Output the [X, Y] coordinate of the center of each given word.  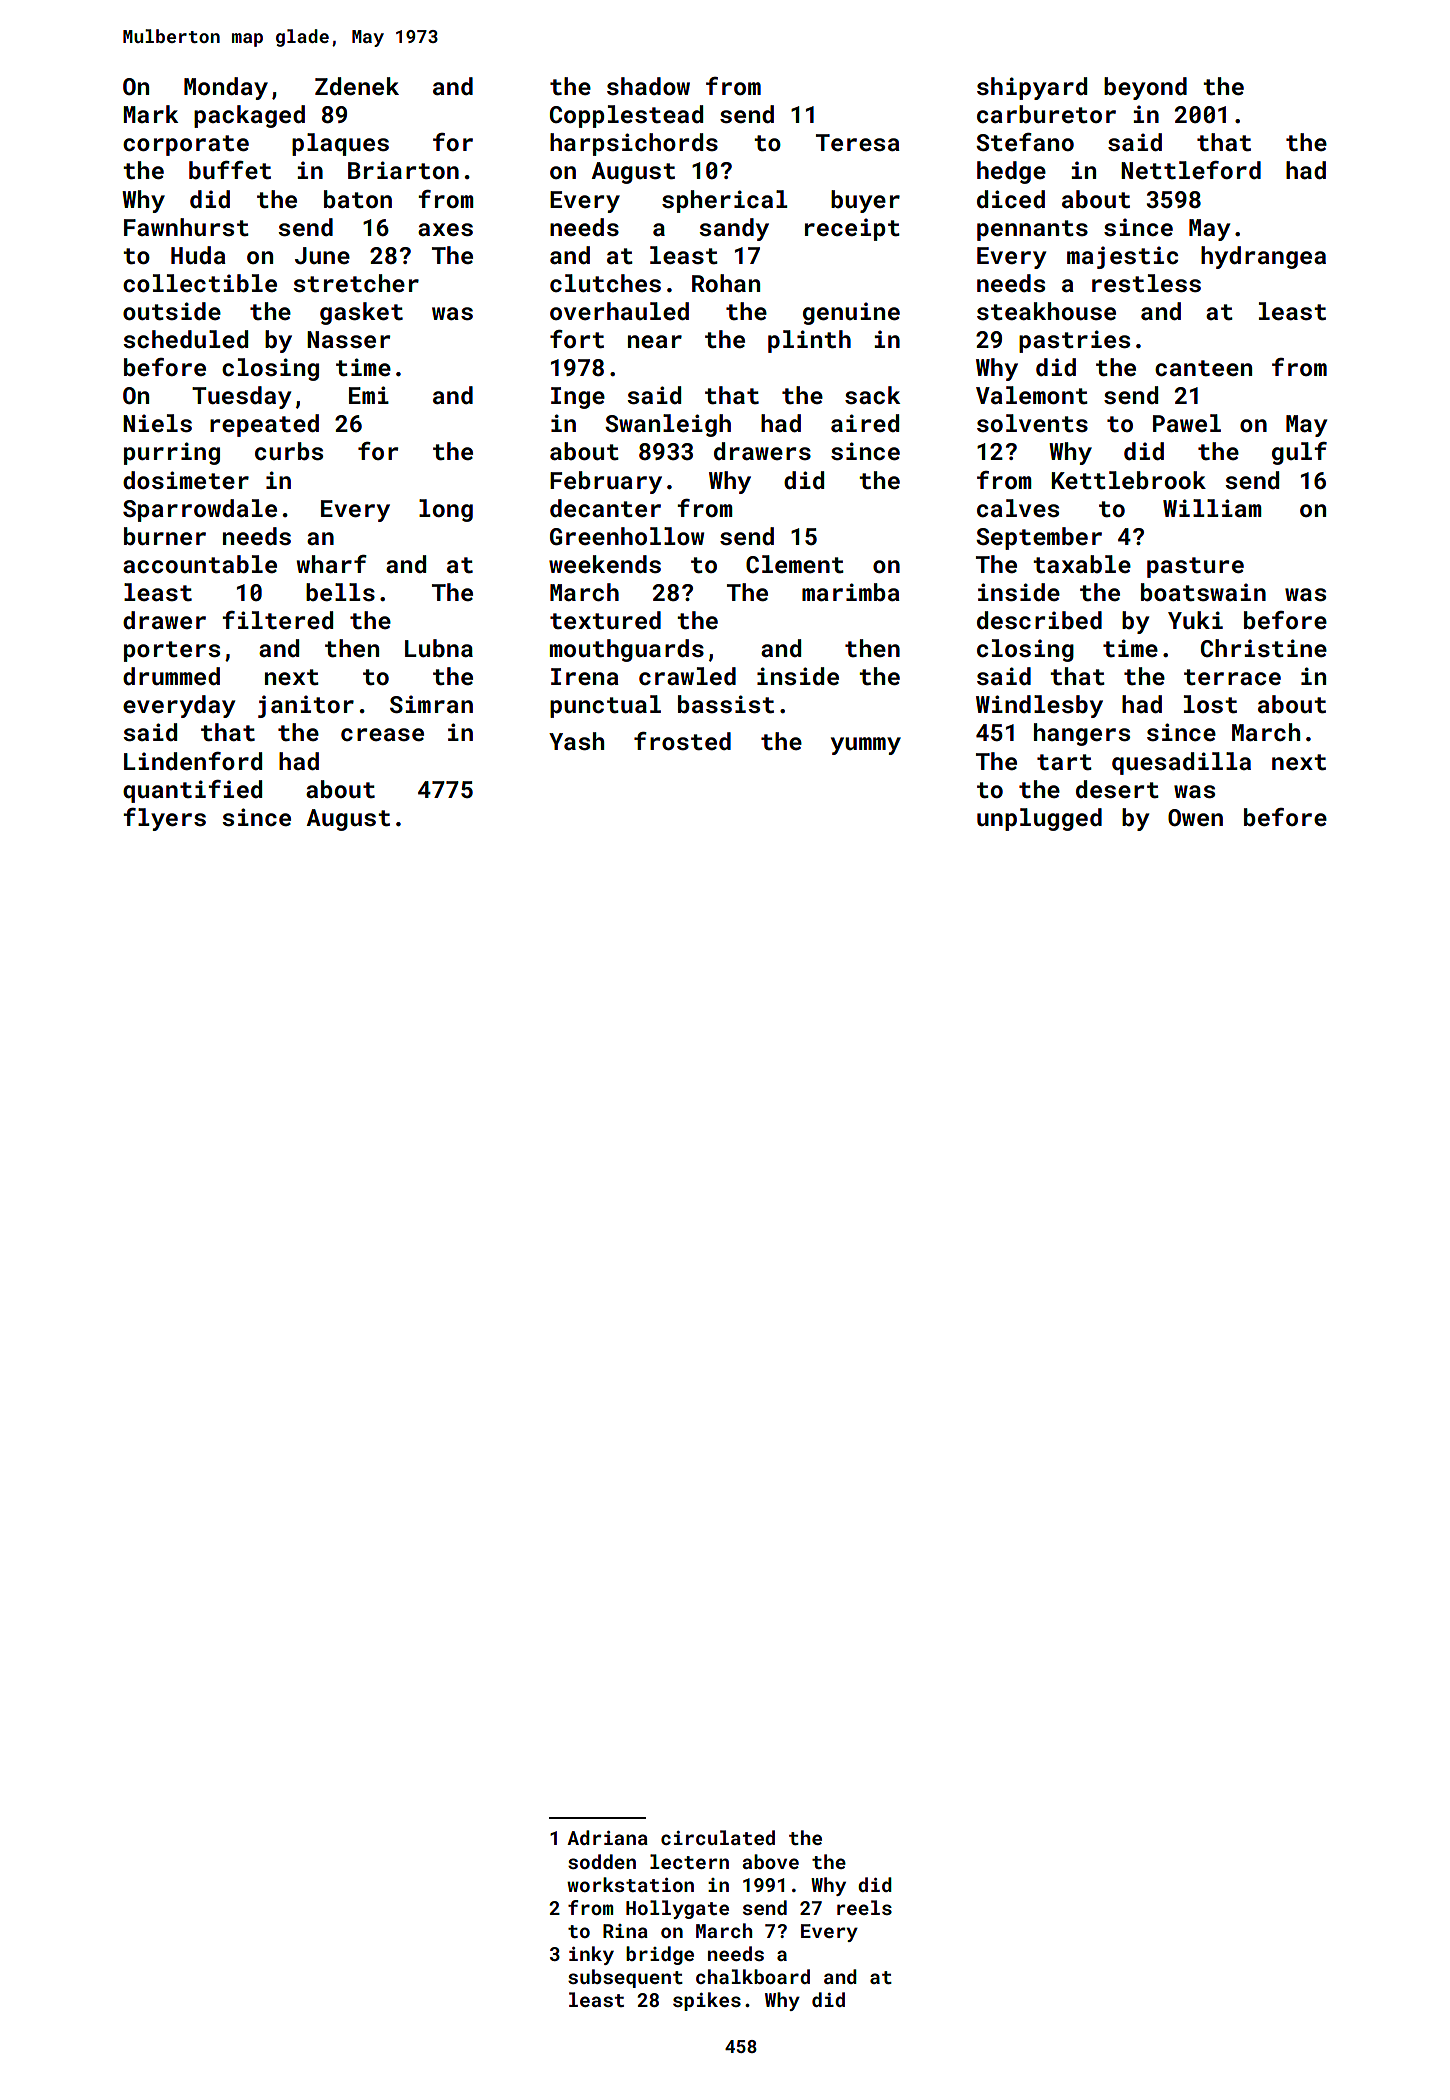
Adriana [607, 1837]
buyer [865, 201]
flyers [164, 819]
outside [172, 311]
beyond [1145, 88]
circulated [718, 1837]
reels [864, 1907]
